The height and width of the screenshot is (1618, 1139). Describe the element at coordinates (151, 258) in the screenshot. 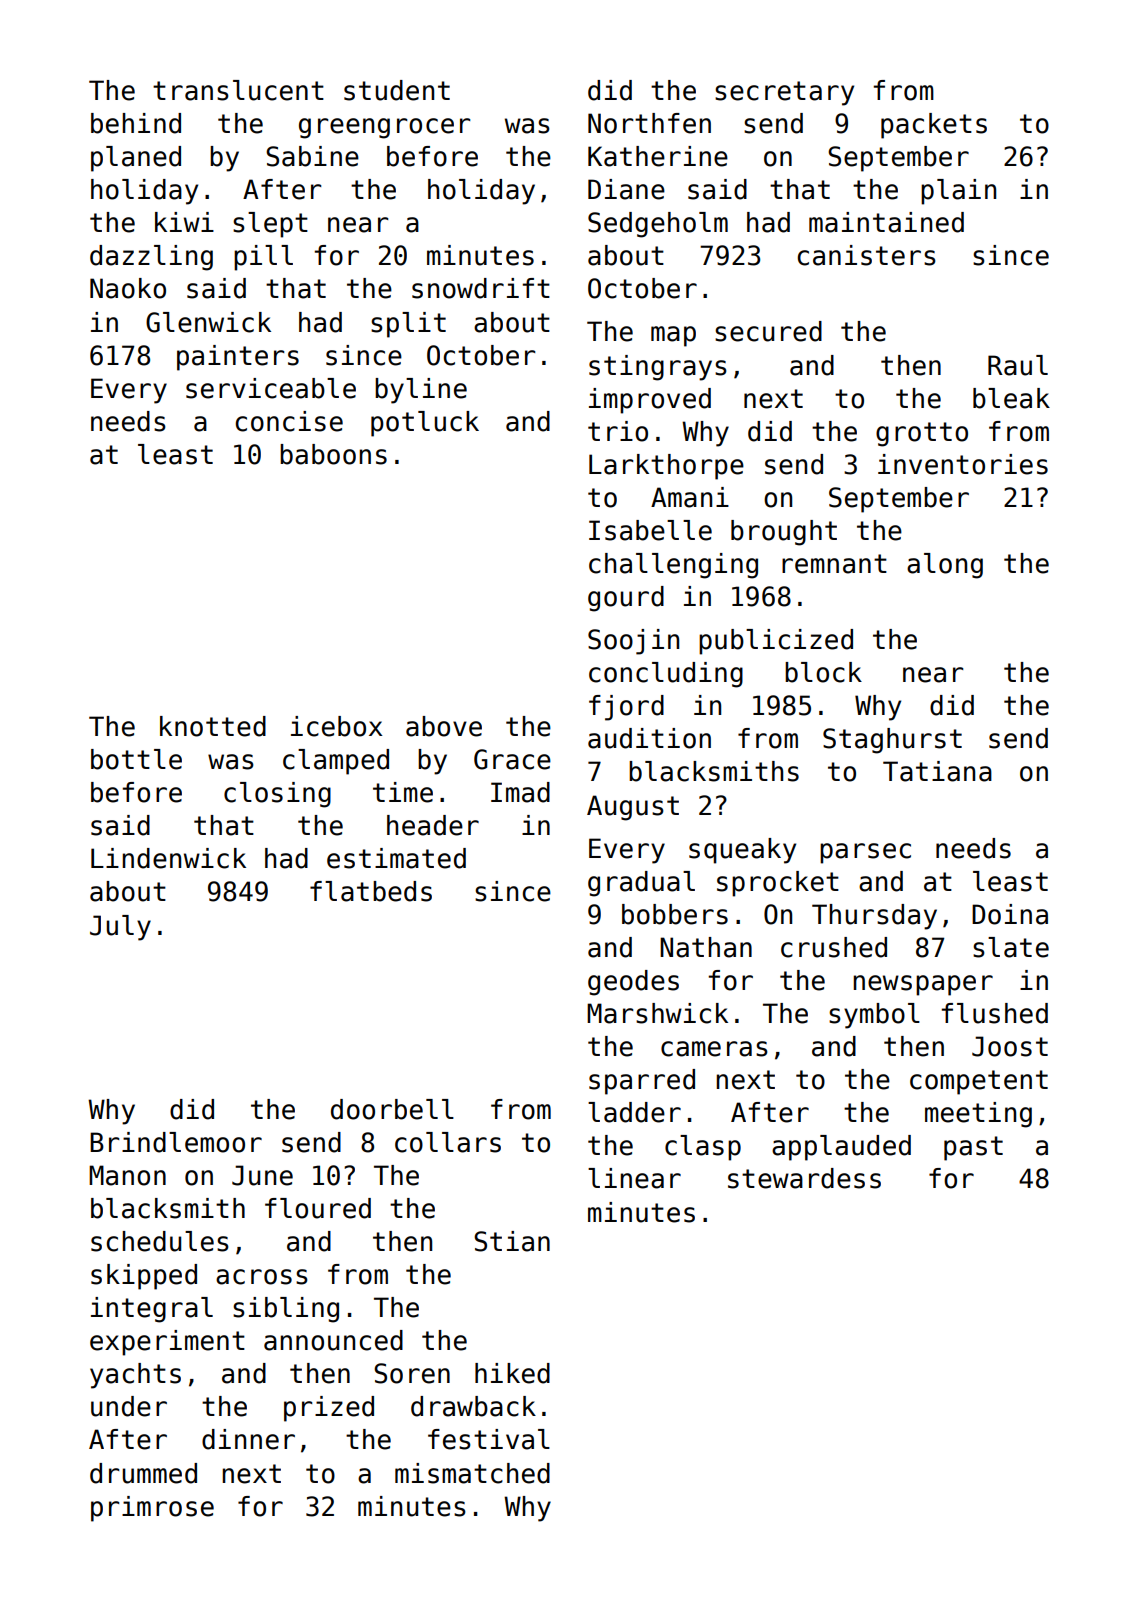

I see `dazzling` at that location.
